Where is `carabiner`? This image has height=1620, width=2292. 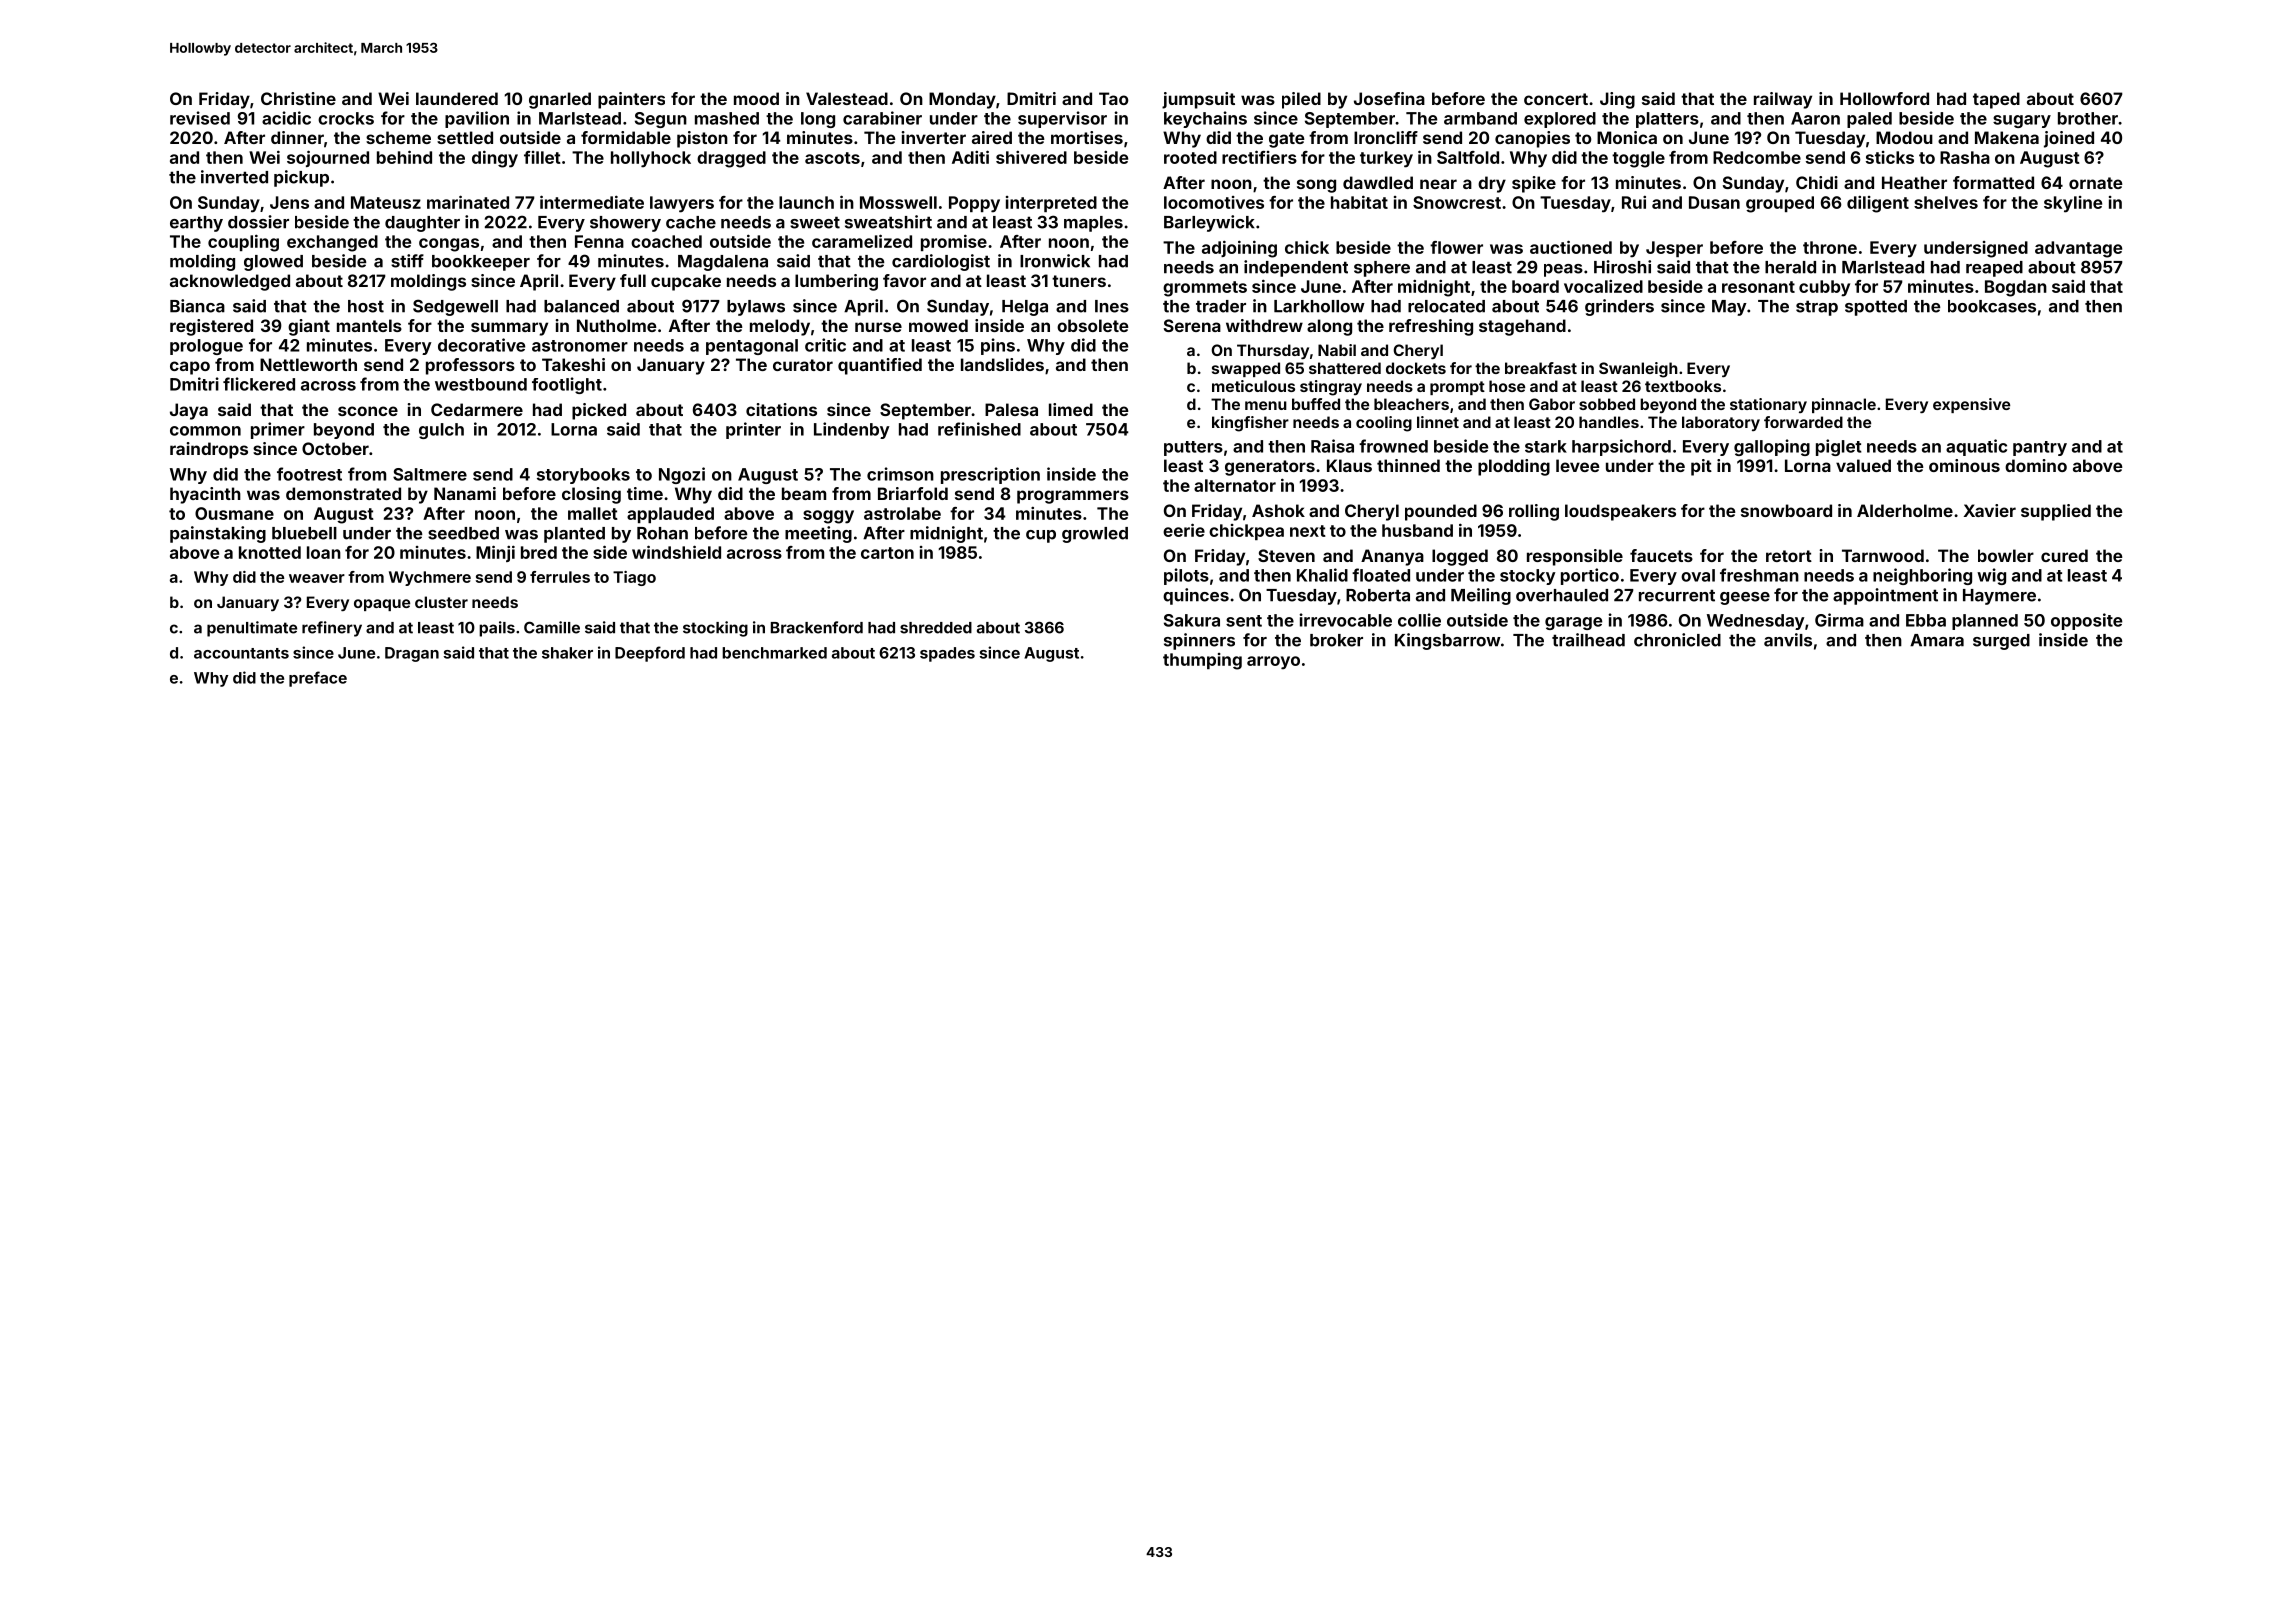 carabiner is located at coordinates (882, 118).
